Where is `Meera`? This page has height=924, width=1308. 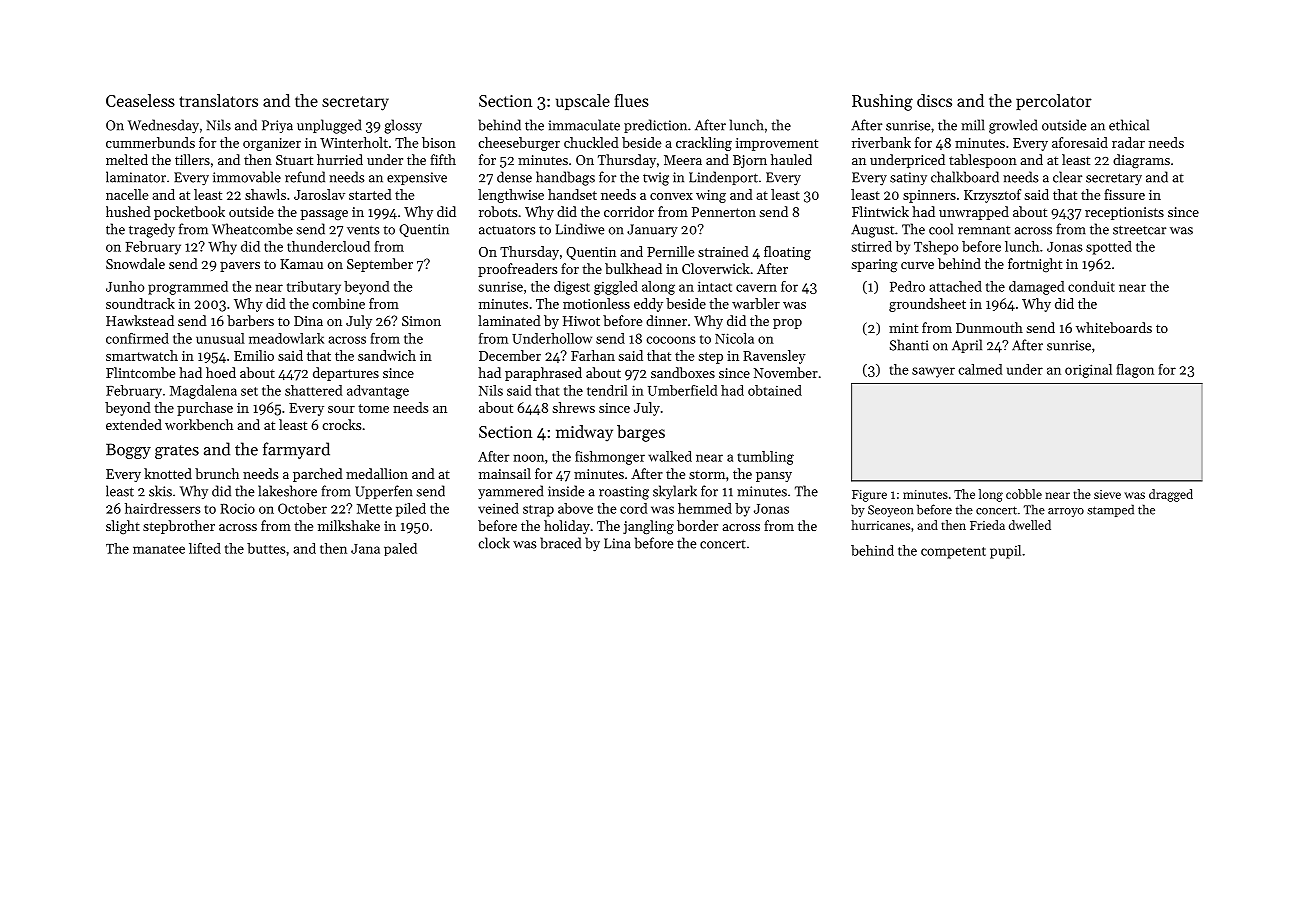 Meera is located at coordinates (683, 160).
